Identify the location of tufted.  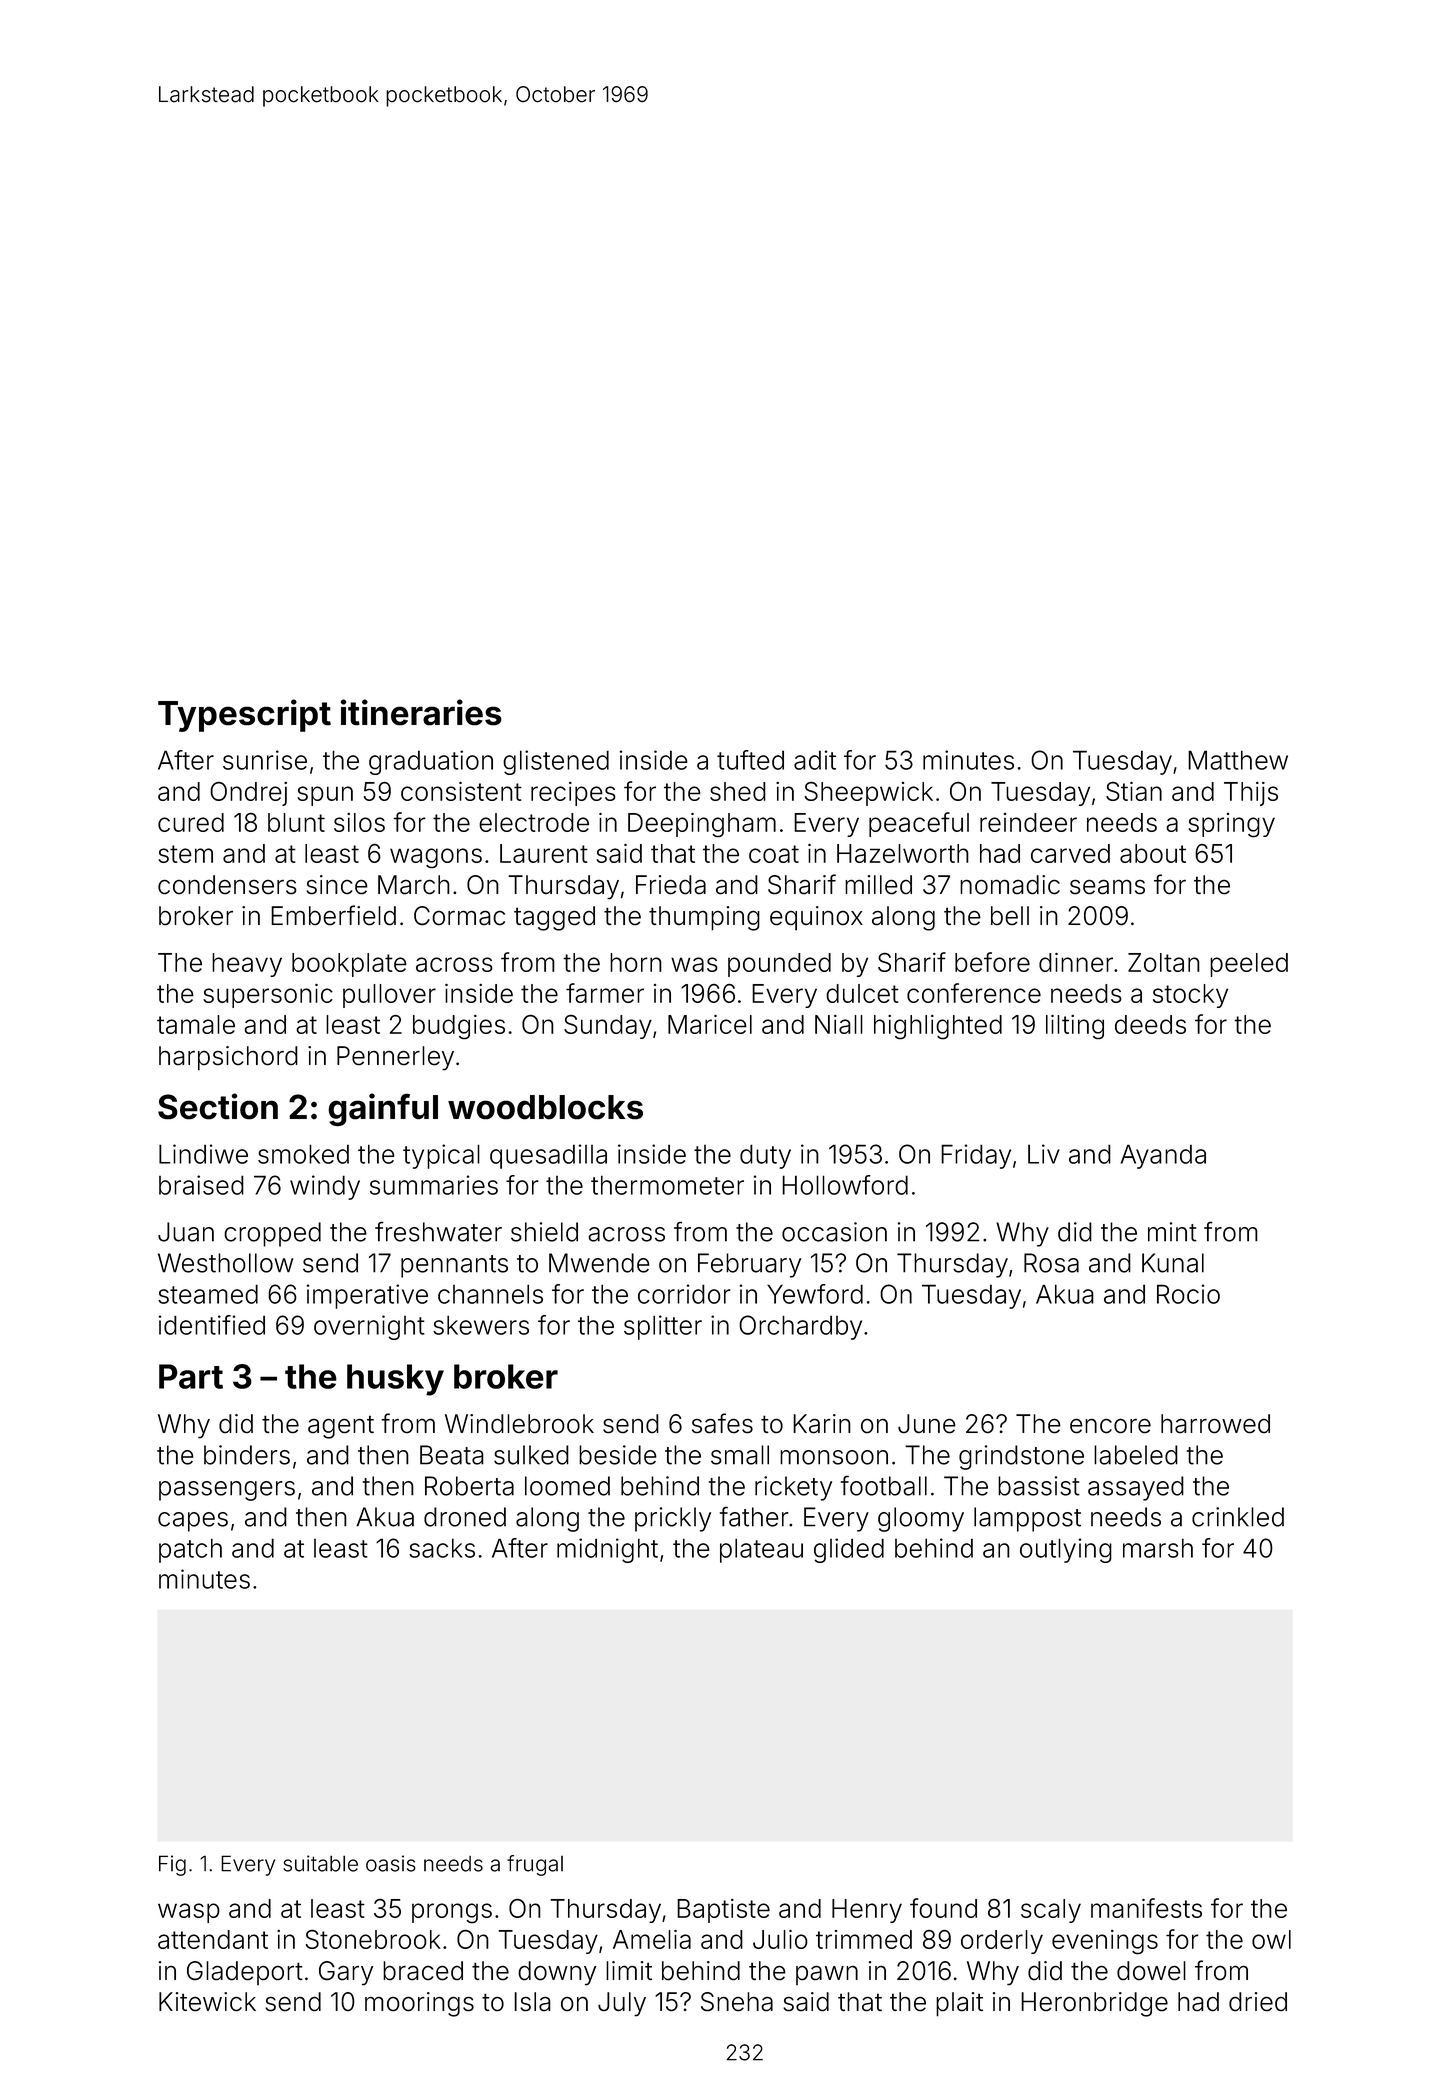
(750, 760).
